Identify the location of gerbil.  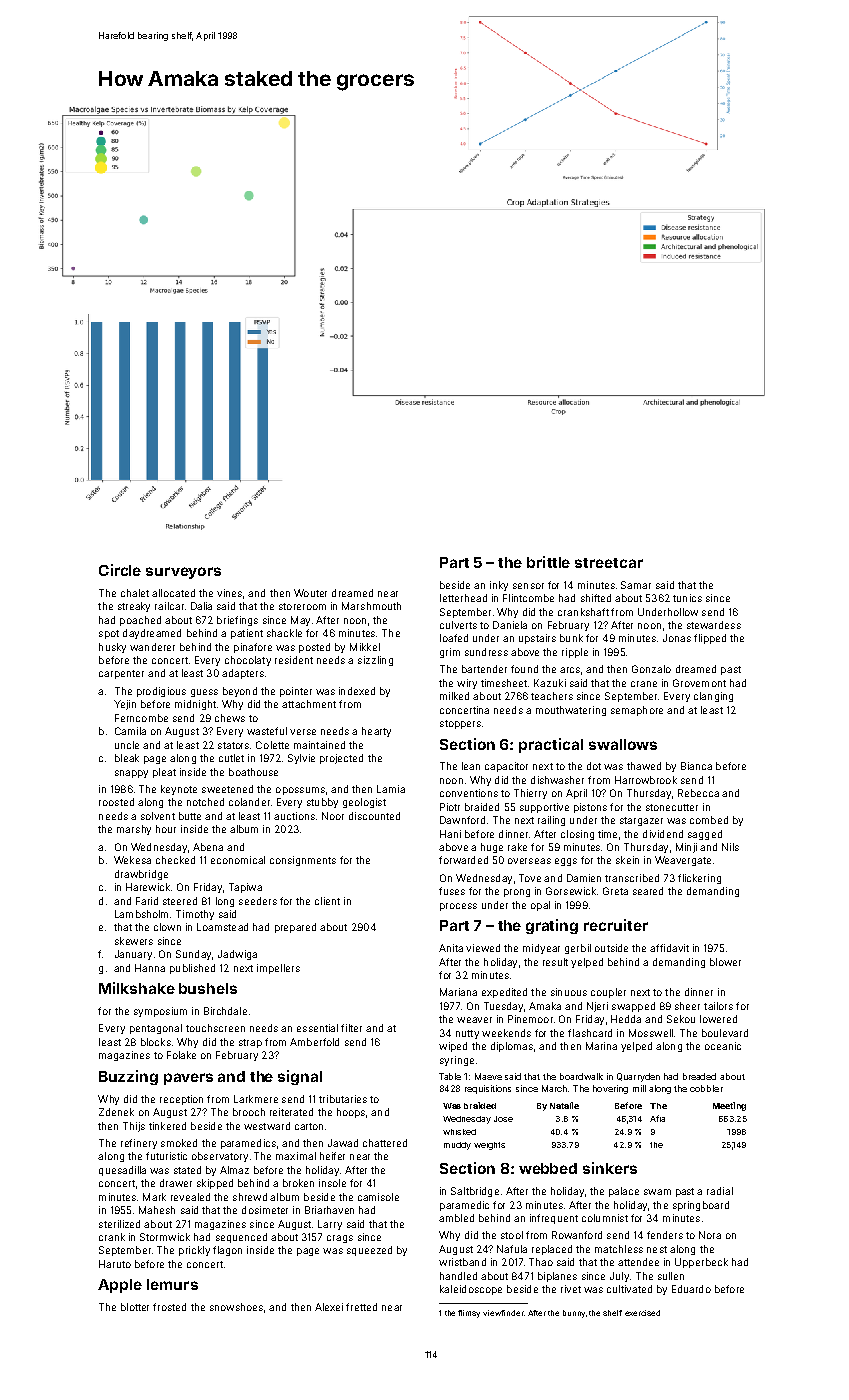
(578, 949).
